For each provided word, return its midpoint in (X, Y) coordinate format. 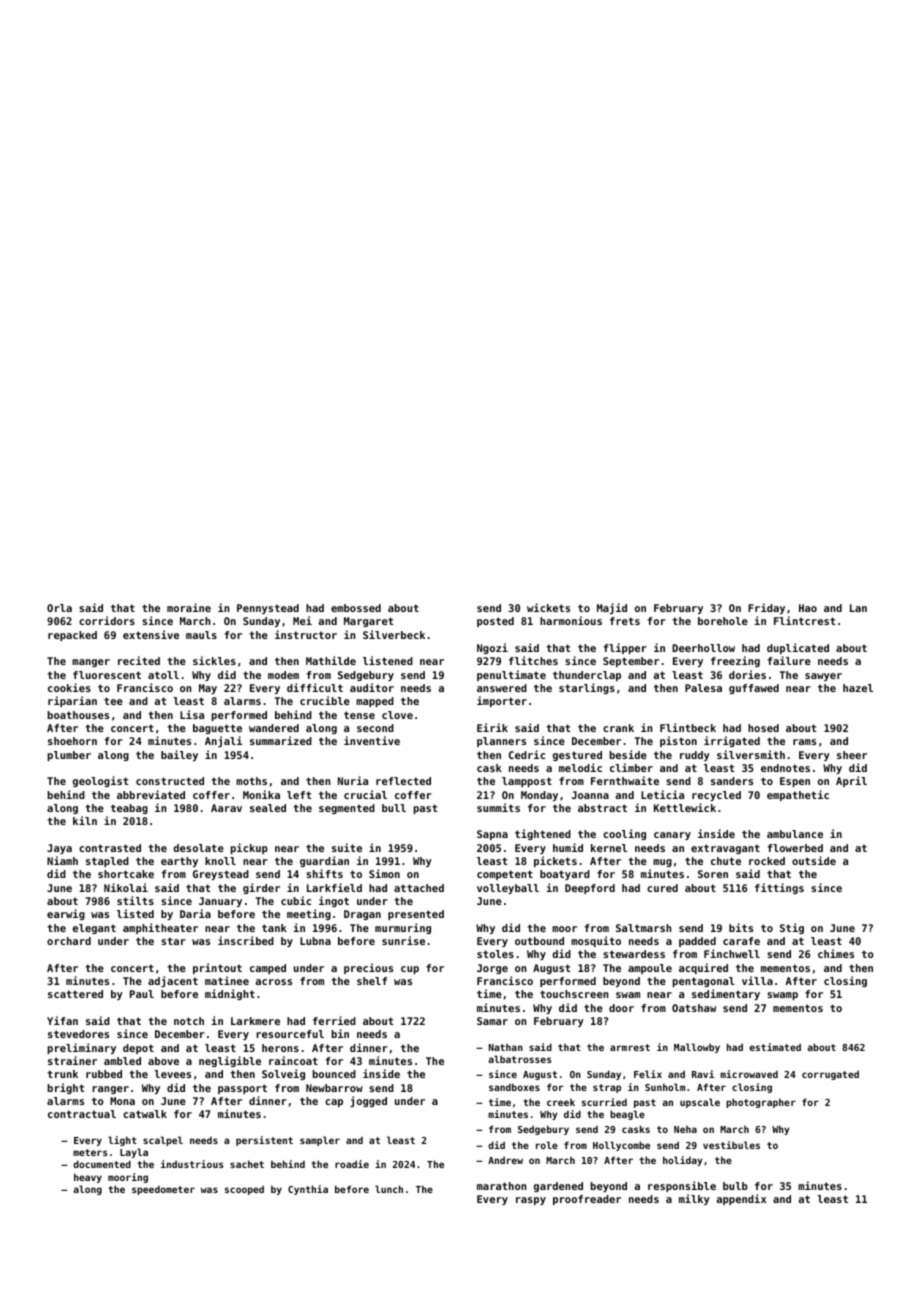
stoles (495, 954)
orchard (69, 941)
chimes (836, 953)
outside (814, 860)
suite (347, 847)
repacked (72, 636)
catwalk (145, 1114)
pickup (249, 848)
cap (334, 1103)
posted (495, 622)
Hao (808, 608)
